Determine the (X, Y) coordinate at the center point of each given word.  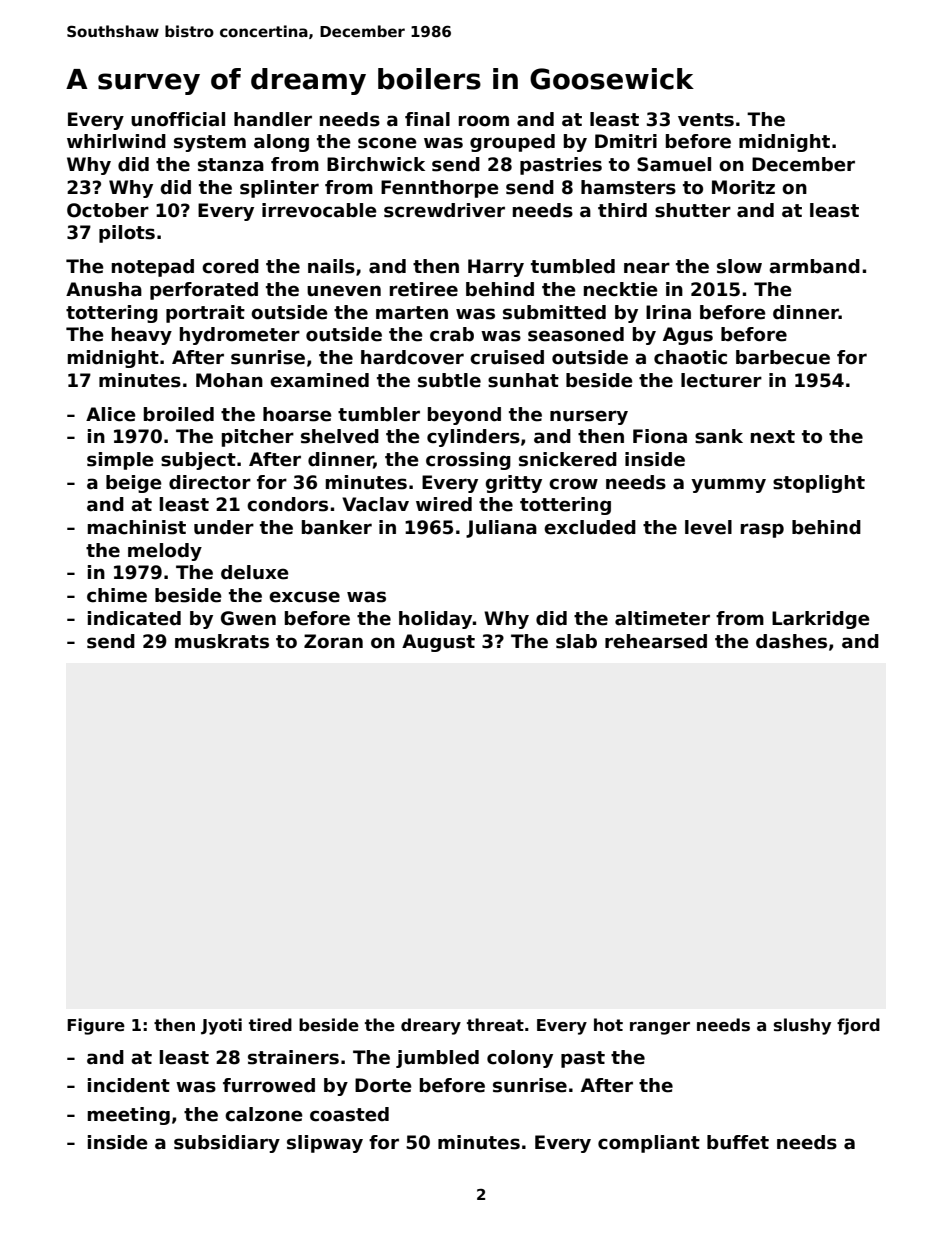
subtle (449, 380)
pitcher (258, 438)
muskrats (222, 641)
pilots (127, 234)
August (438, 643)
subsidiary (227, 1144)
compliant (649, 1144)
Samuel (674, 164)
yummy (728, 485)
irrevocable (319, 210)
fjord (858, 1026)
